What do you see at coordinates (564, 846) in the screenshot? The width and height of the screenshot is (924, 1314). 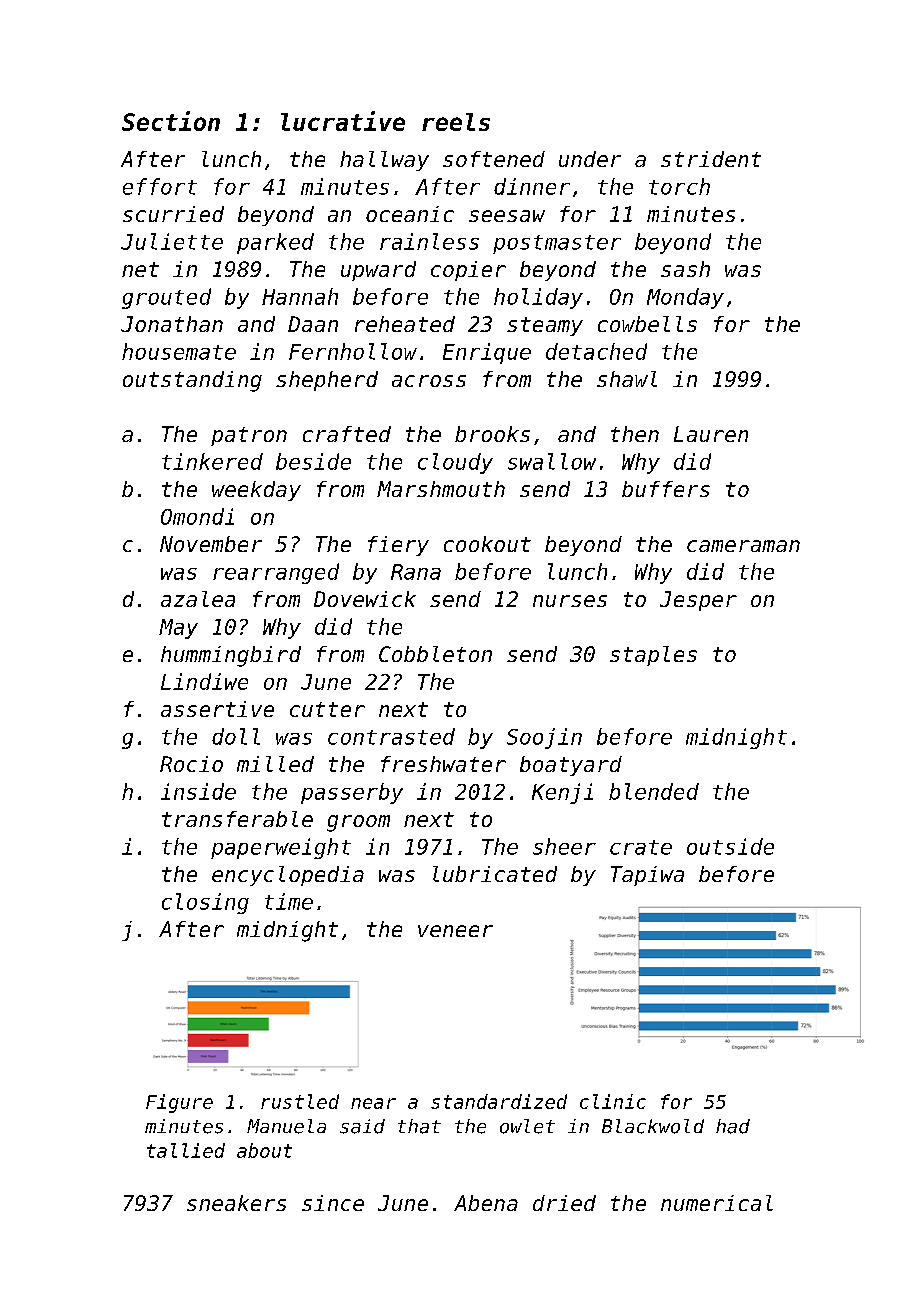 I see `sheer` at bounding box center [564, 846].
